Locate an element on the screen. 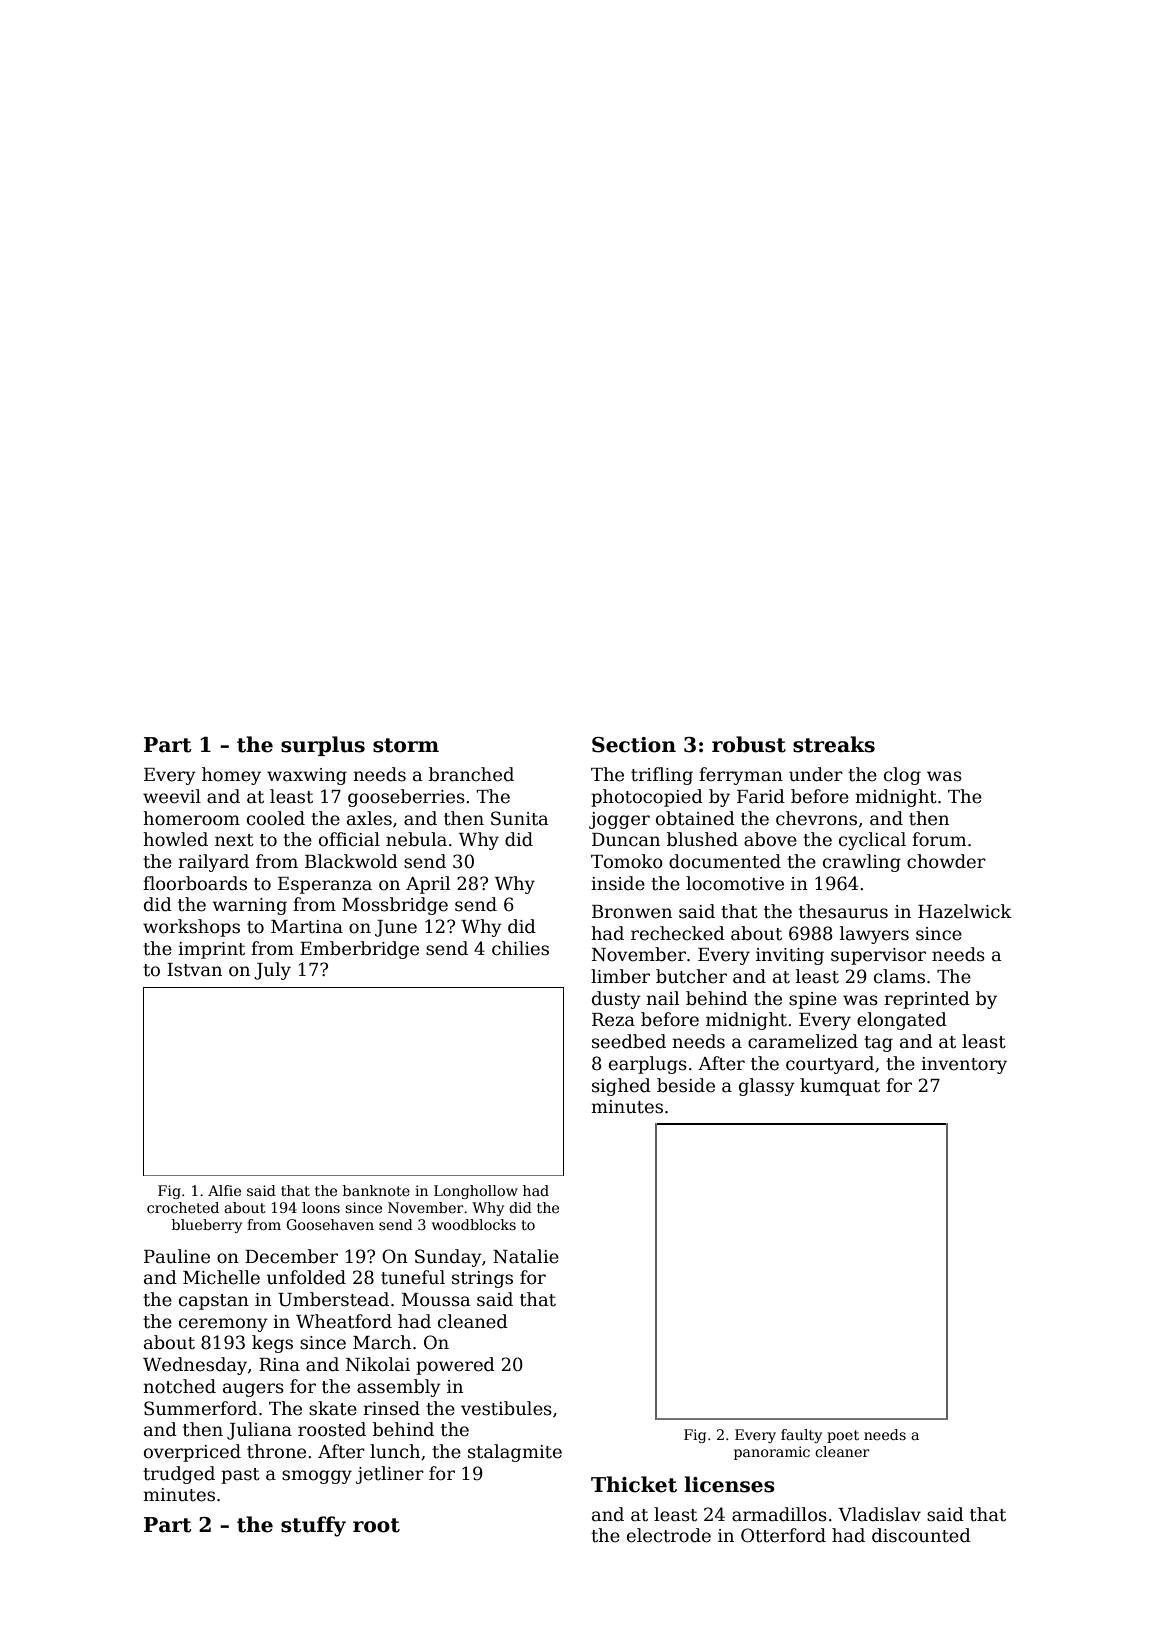 This screenshot has height=1633, width=1155. Bronwen is located at coordinates (632, 912).
